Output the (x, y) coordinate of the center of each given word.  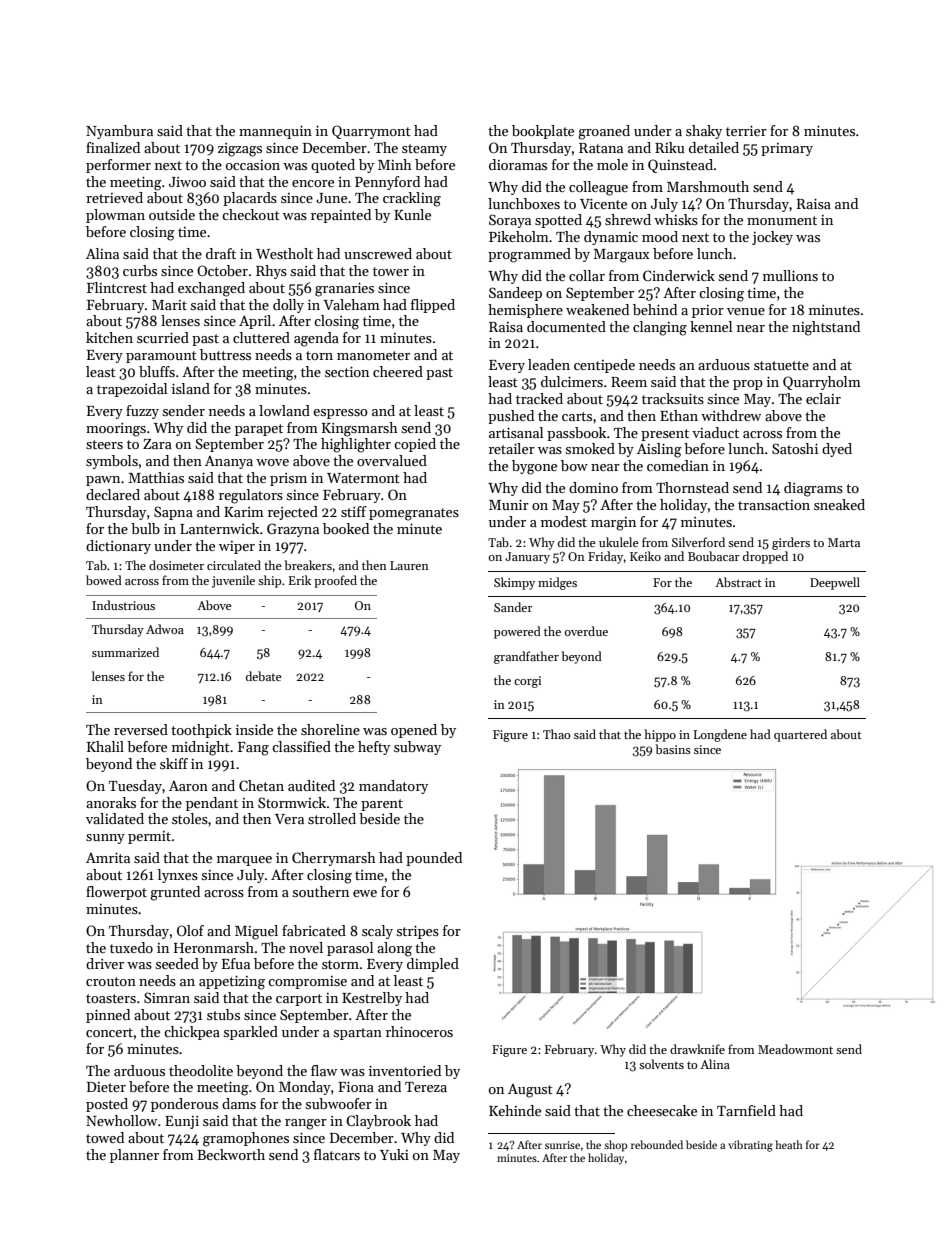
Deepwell (835, 583)
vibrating (750, 1146)
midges (557, 583)
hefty (374, 748)
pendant (212, 804)
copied (415, 445)
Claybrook (378, 1122)
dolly (288, 306)
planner (134, 1156)
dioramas (518, 164)
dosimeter (176, 565)
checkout (251, 214)
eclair (823, 398)
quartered (800, 735)
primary (787, 149)
